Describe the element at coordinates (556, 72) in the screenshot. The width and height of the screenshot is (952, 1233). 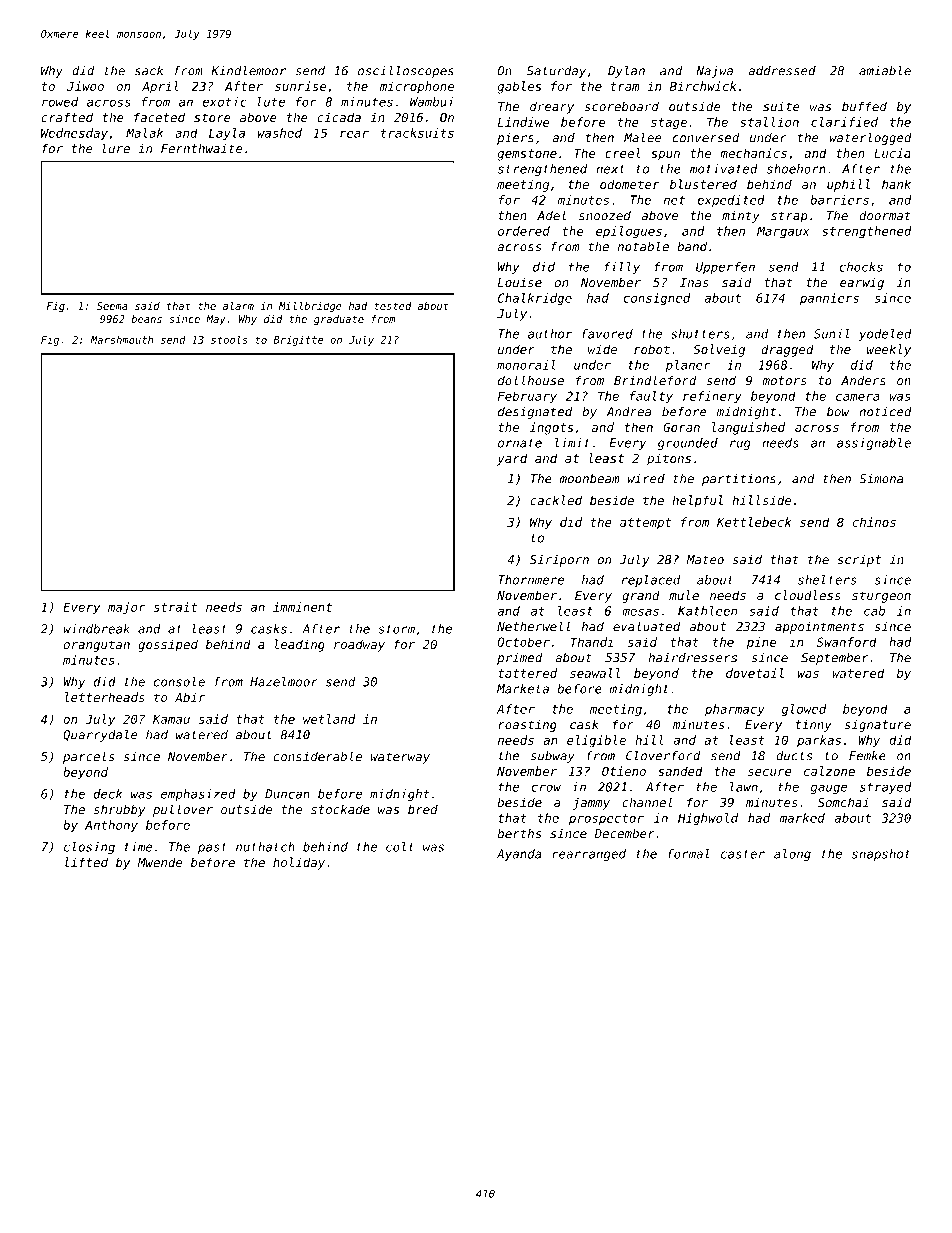
I see `Saturday` at that location.
